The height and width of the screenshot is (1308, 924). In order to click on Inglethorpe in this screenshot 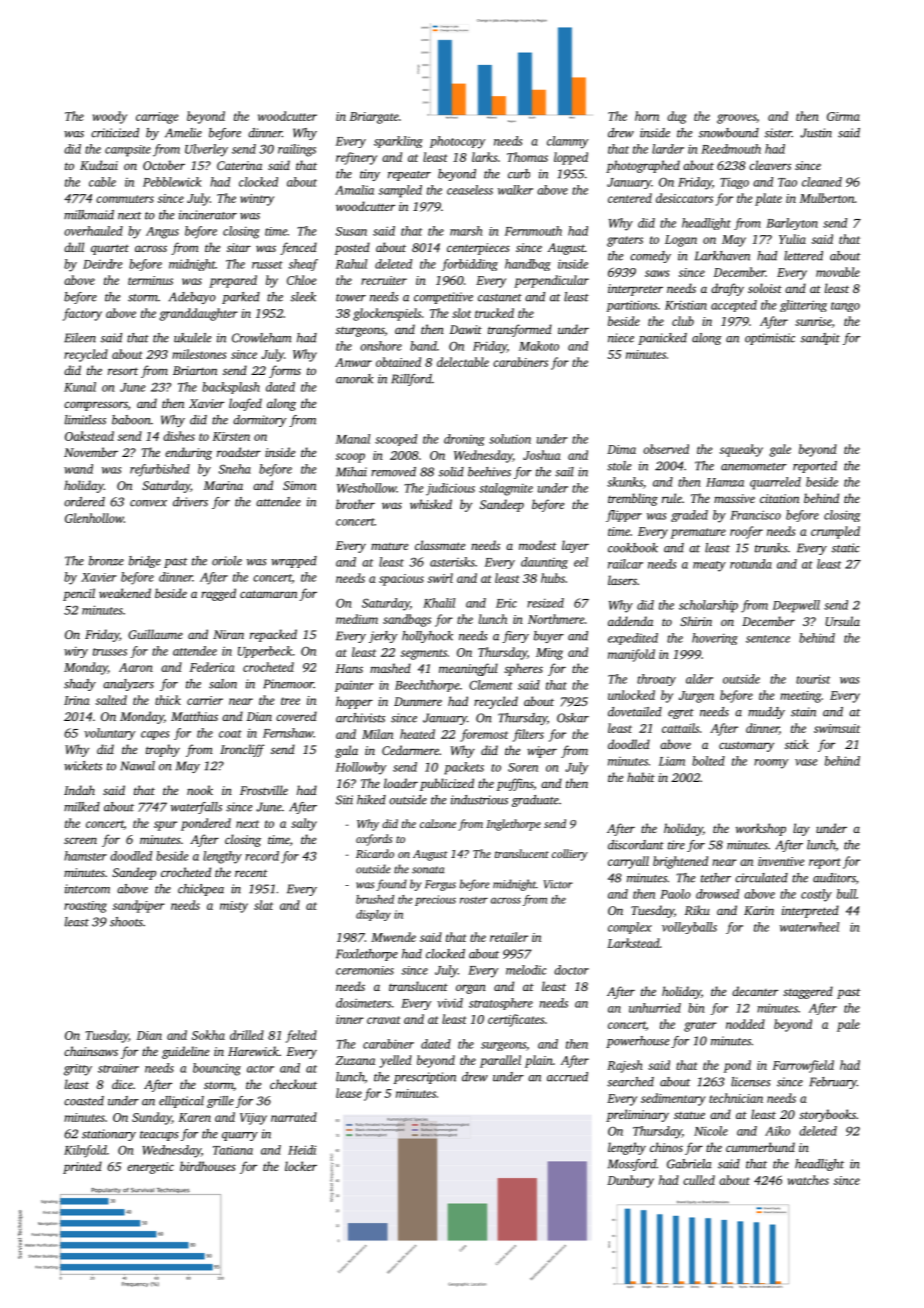, I will do `click(513, 825)`.
